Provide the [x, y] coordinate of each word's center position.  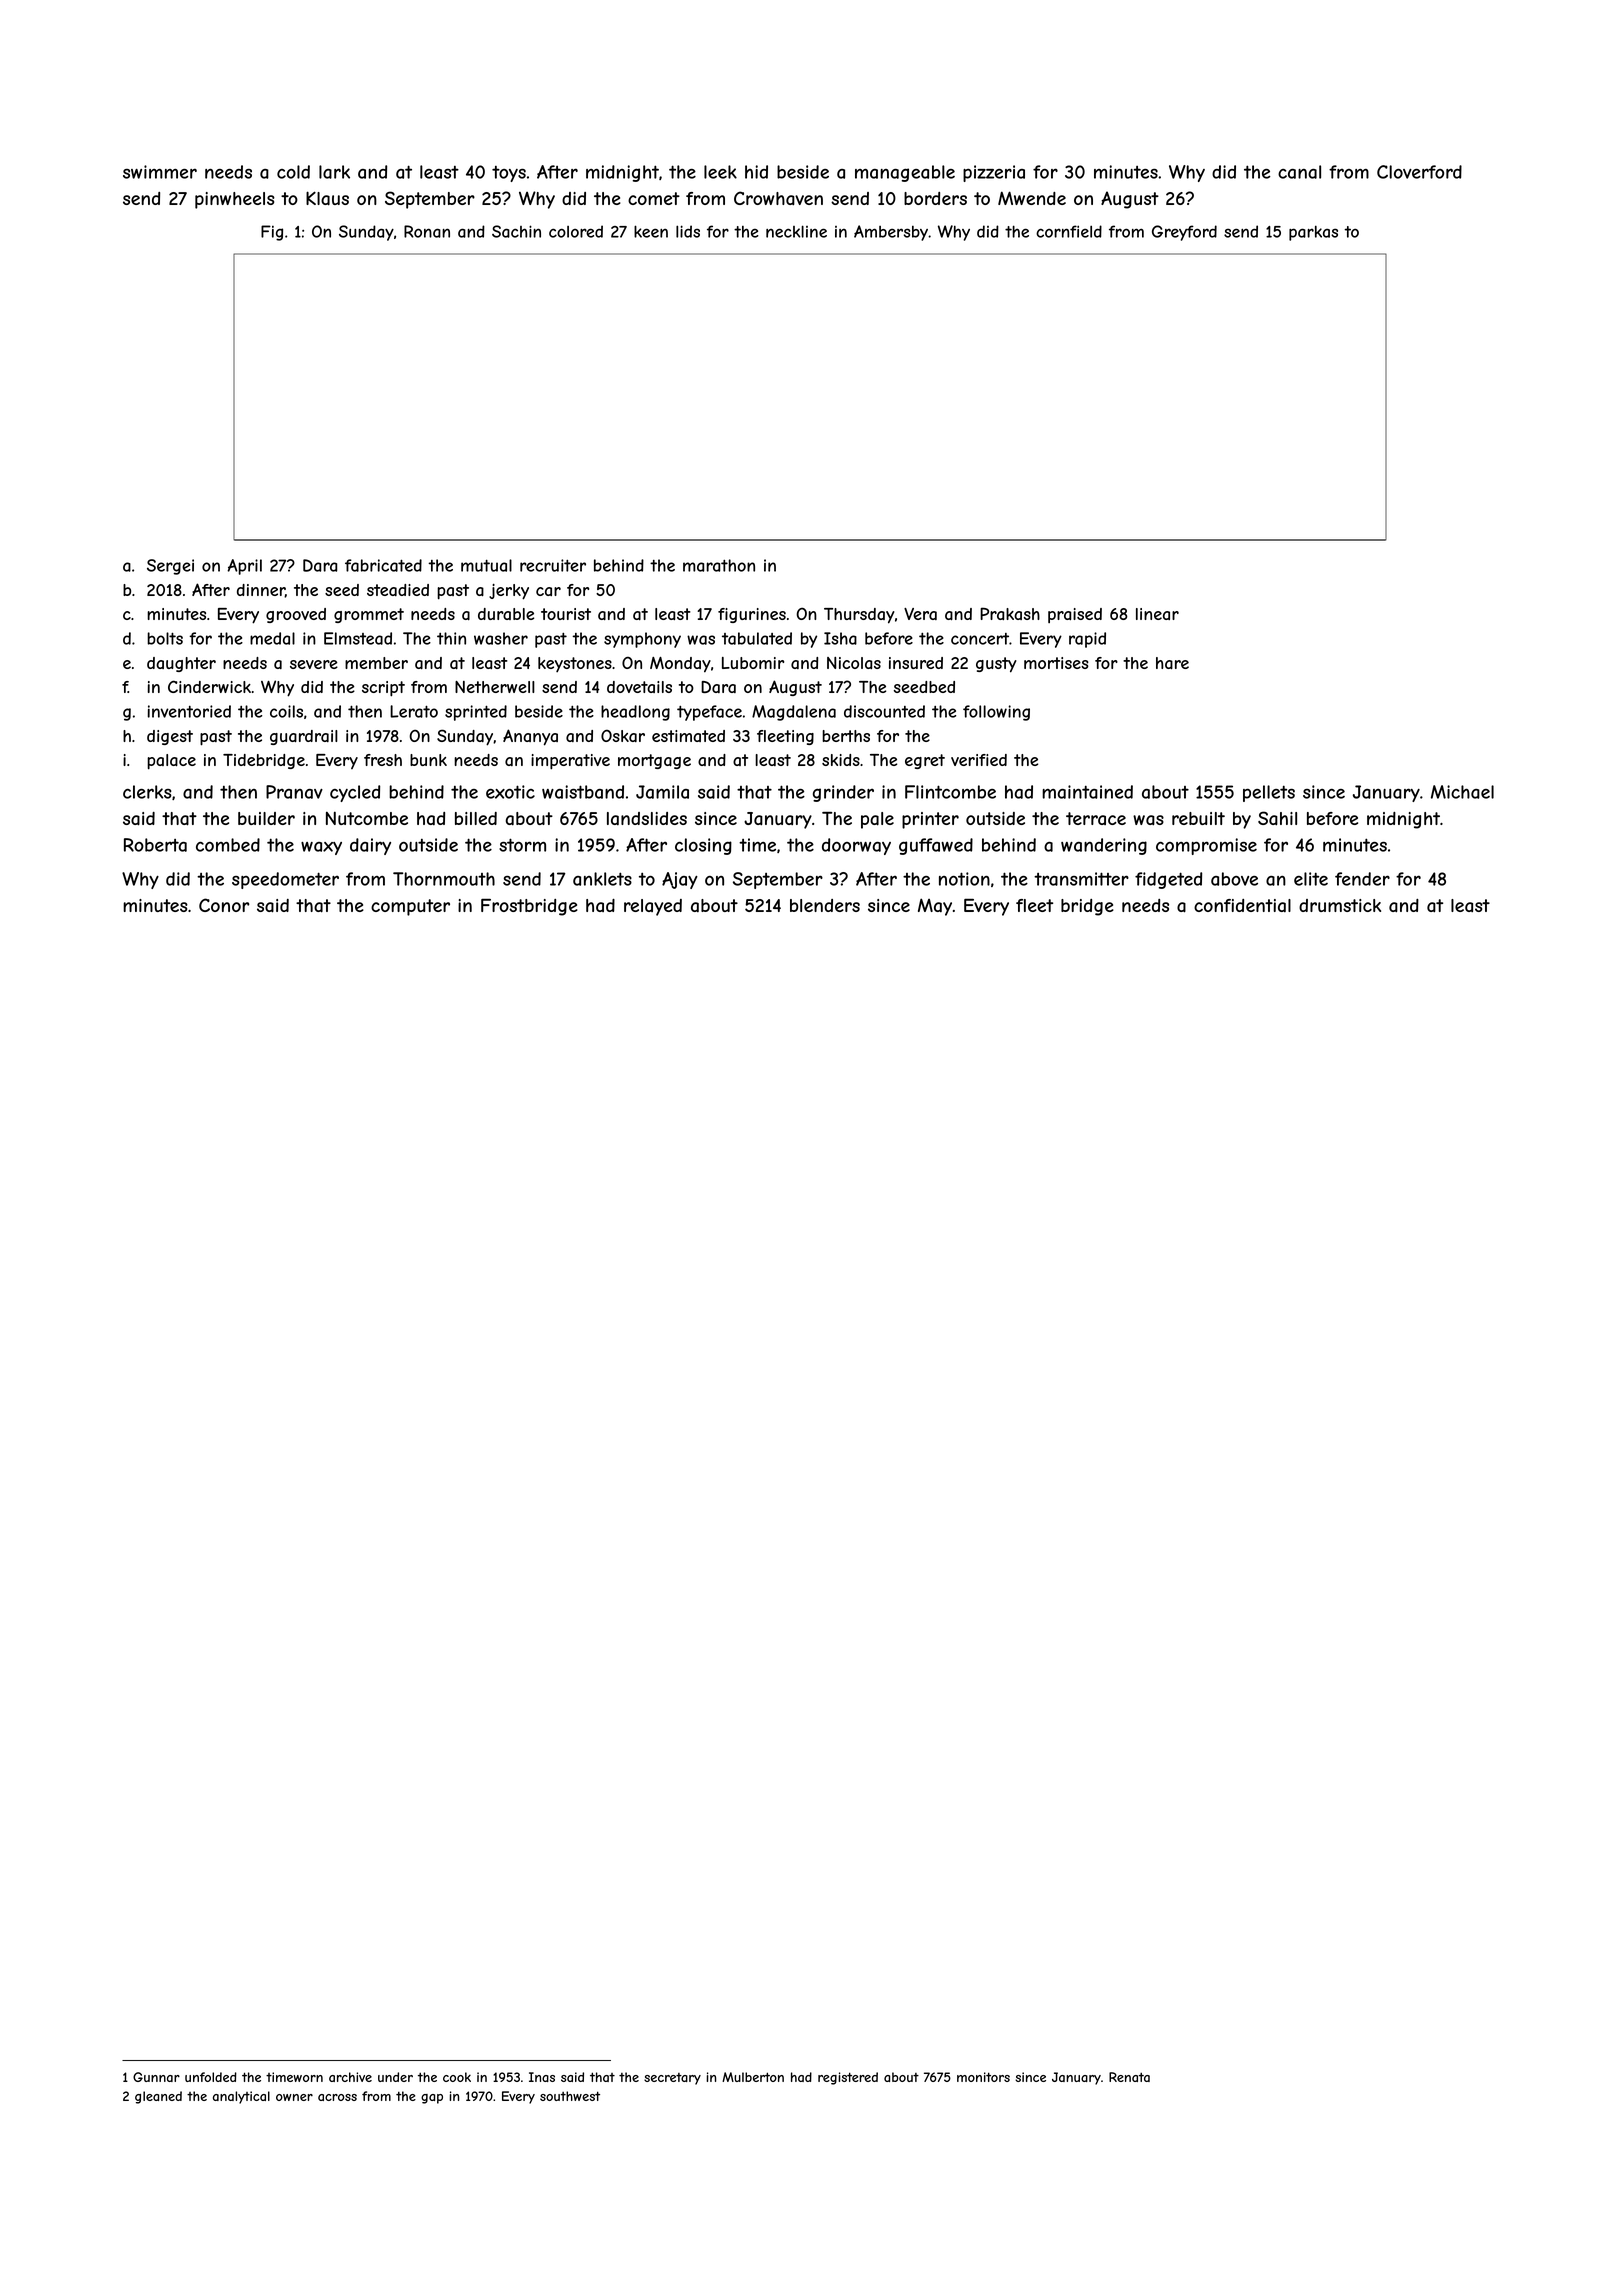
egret [925, 761]
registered [848, 2078]
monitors [983, 2077]
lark [334, 172]
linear [1157, 614]
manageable [905, 173]
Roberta [155, 845]
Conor [224, 905]
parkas [1313, 233]
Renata [1129, 2077]
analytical [241, 2097]
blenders [825, 905]
